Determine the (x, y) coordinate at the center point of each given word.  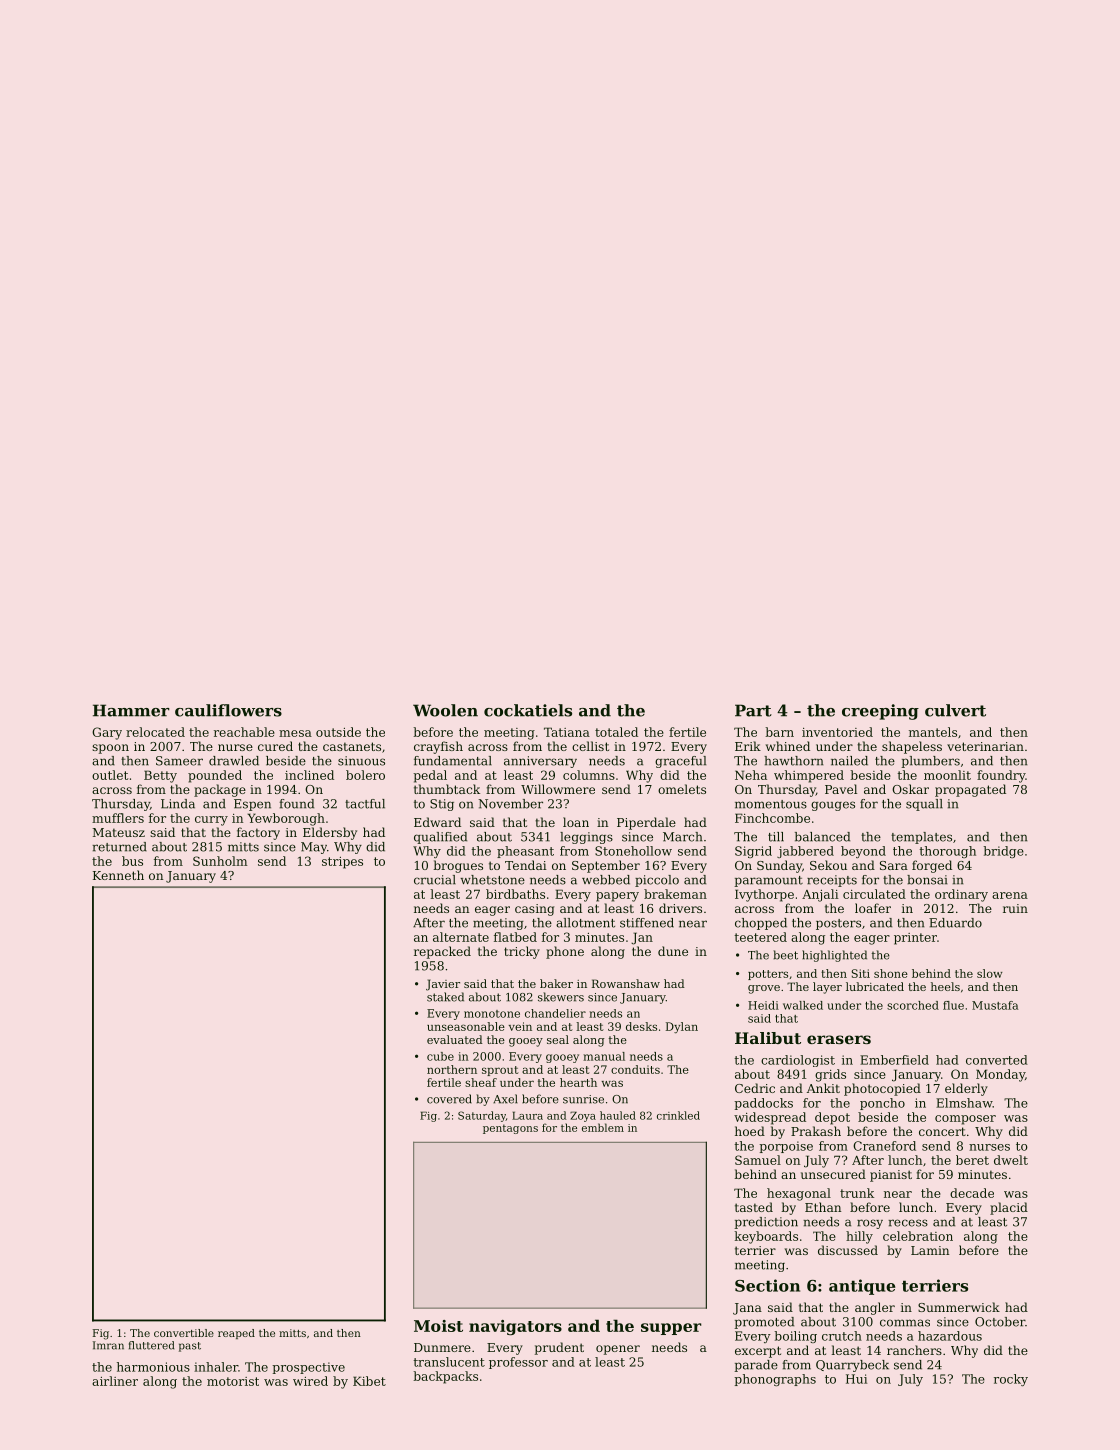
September (606, 866)
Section (767, 1285)
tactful (365, 804)
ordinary (961, 895)
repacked (442, 952)
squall (924, 805)
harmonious (153, 1367)
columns (589, 775)
